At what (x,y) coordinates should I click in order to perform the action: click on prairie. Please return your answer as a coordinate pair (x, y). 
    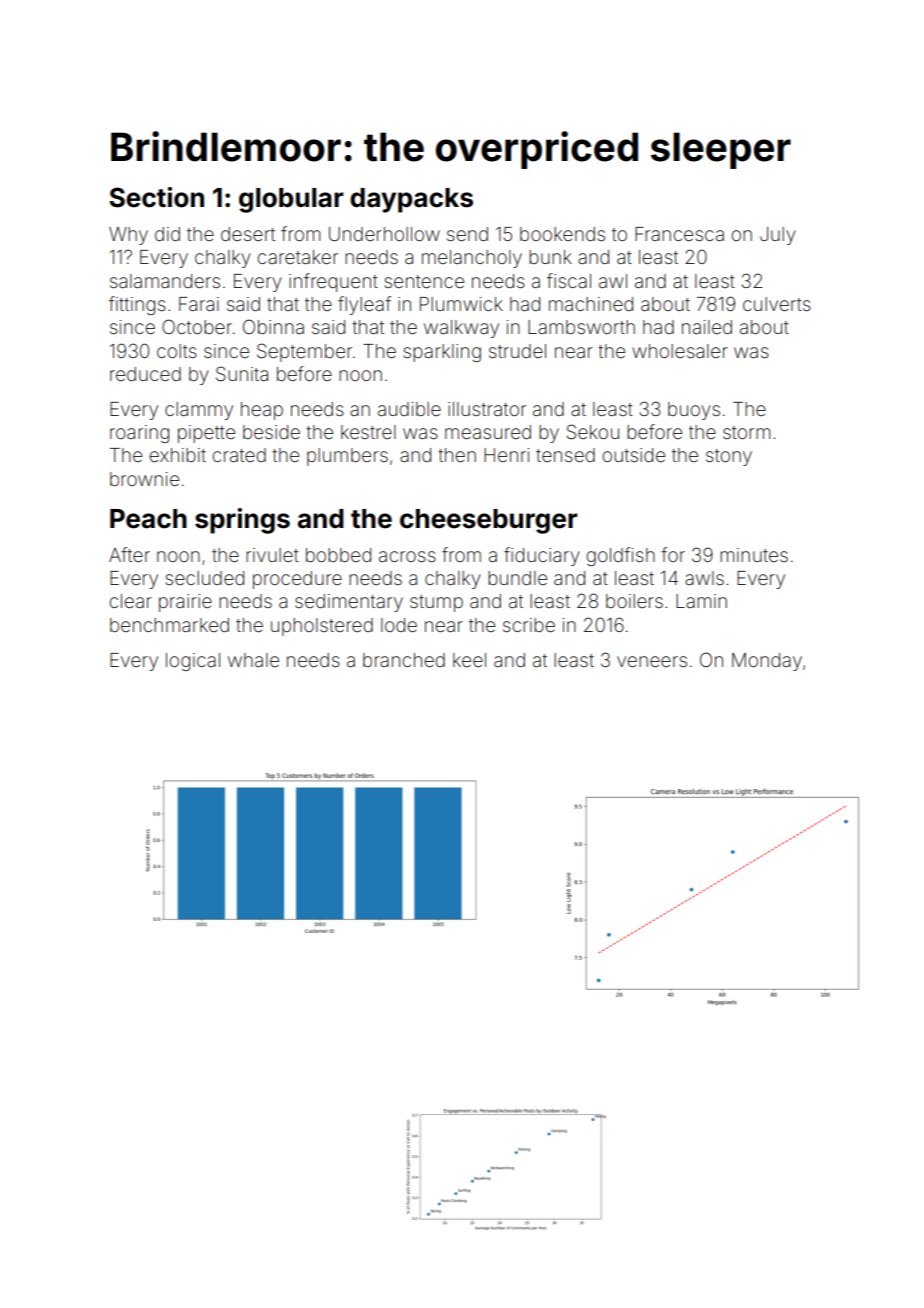
    Looking at the image, I should click on (185, 603).
